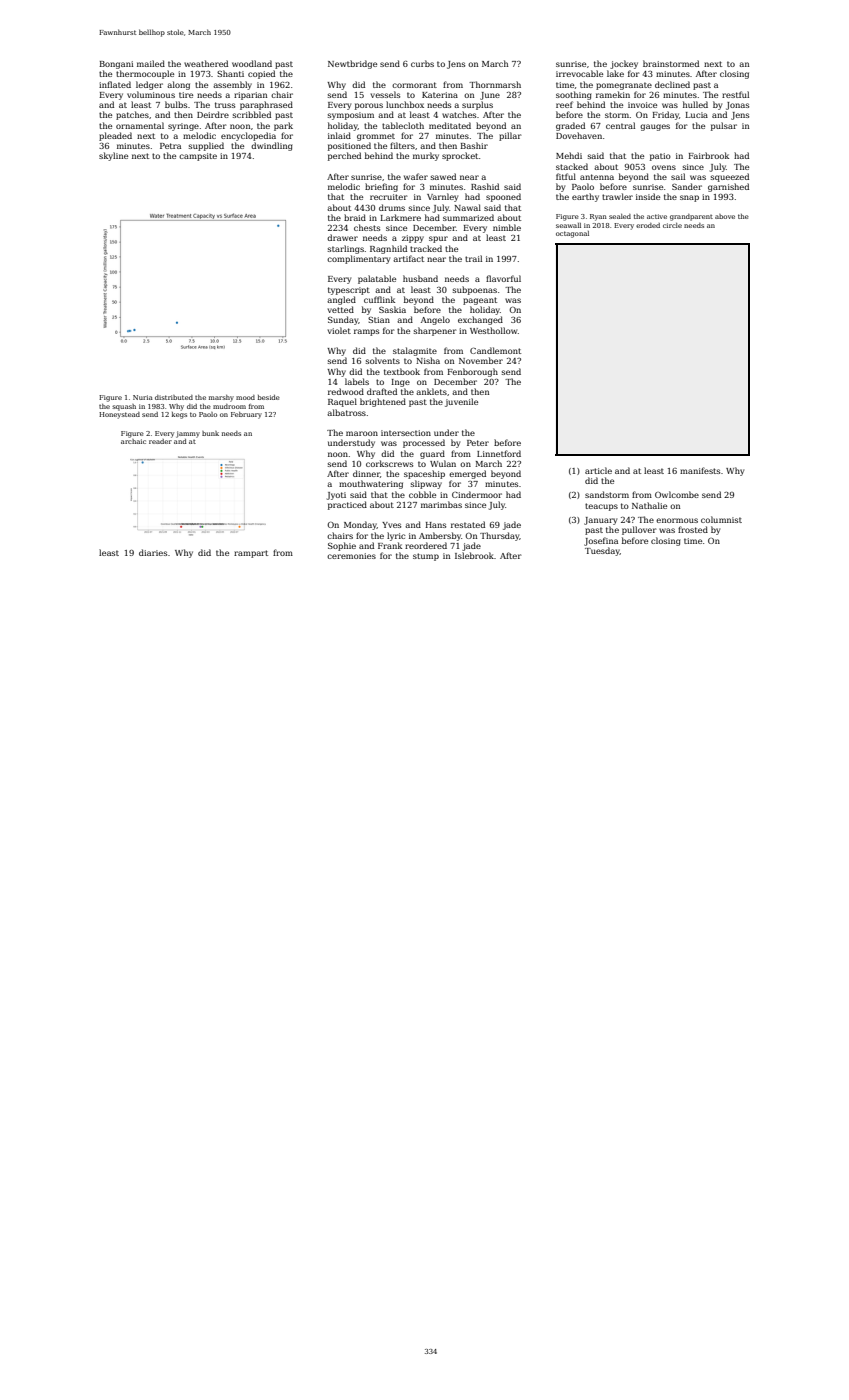  What do you see at coordinates (624, 64) in the document?
I see `jockey` at bounding box center [624, 64].
